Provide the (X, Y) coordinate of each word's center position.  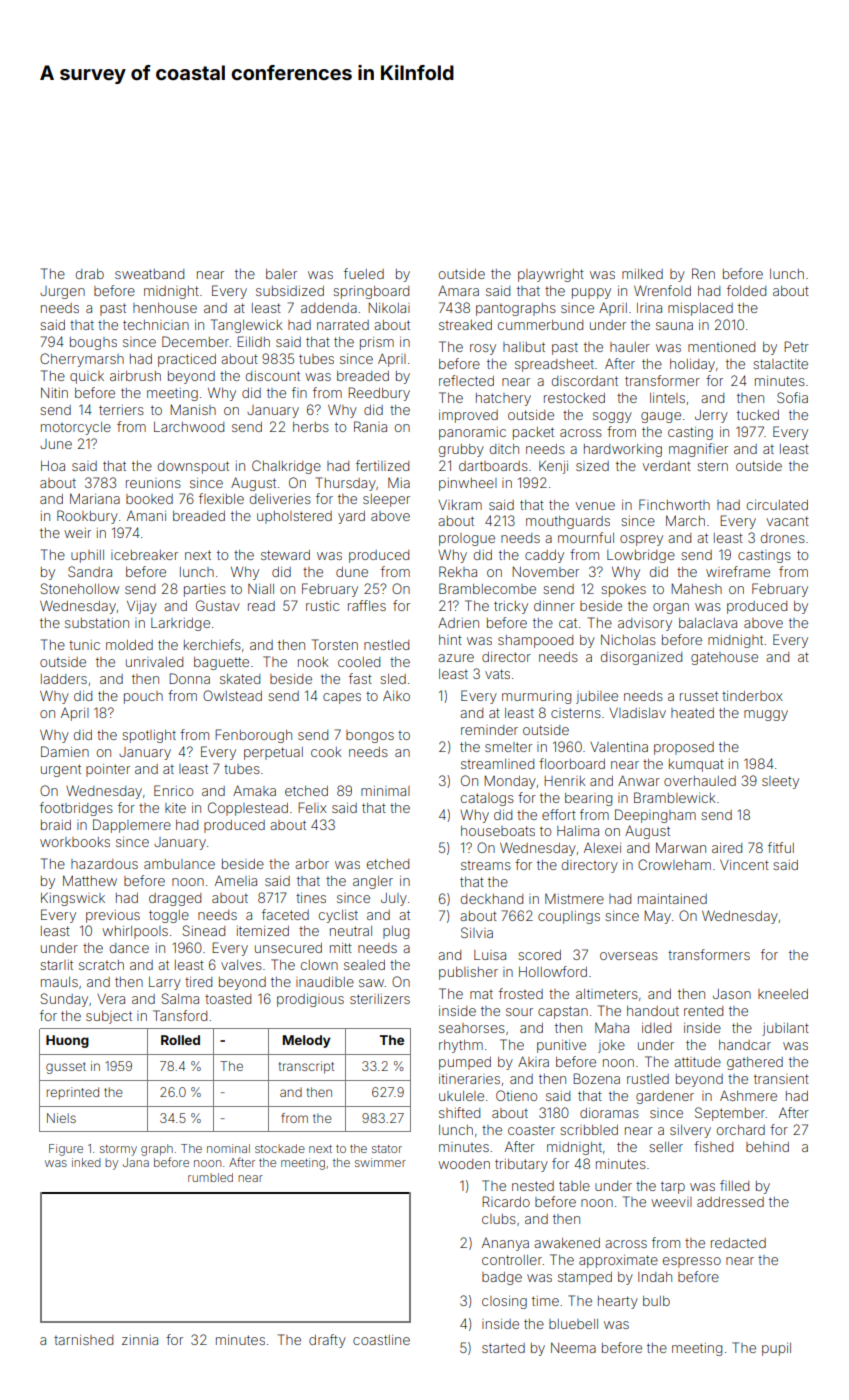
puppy (591, 293)
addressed (730, 1202)
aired (727, 848)
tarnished (83, 1340)
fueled (364, 273)
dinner (554, 606)
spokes (623, 590)
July (394, 899)
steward (285, 555)
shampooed (535, 641)
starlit (56, 965)
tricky (511, 607)
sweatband (149, 274)
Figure (66, 1150)
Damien (65, 751)
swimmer (380, 1162)
